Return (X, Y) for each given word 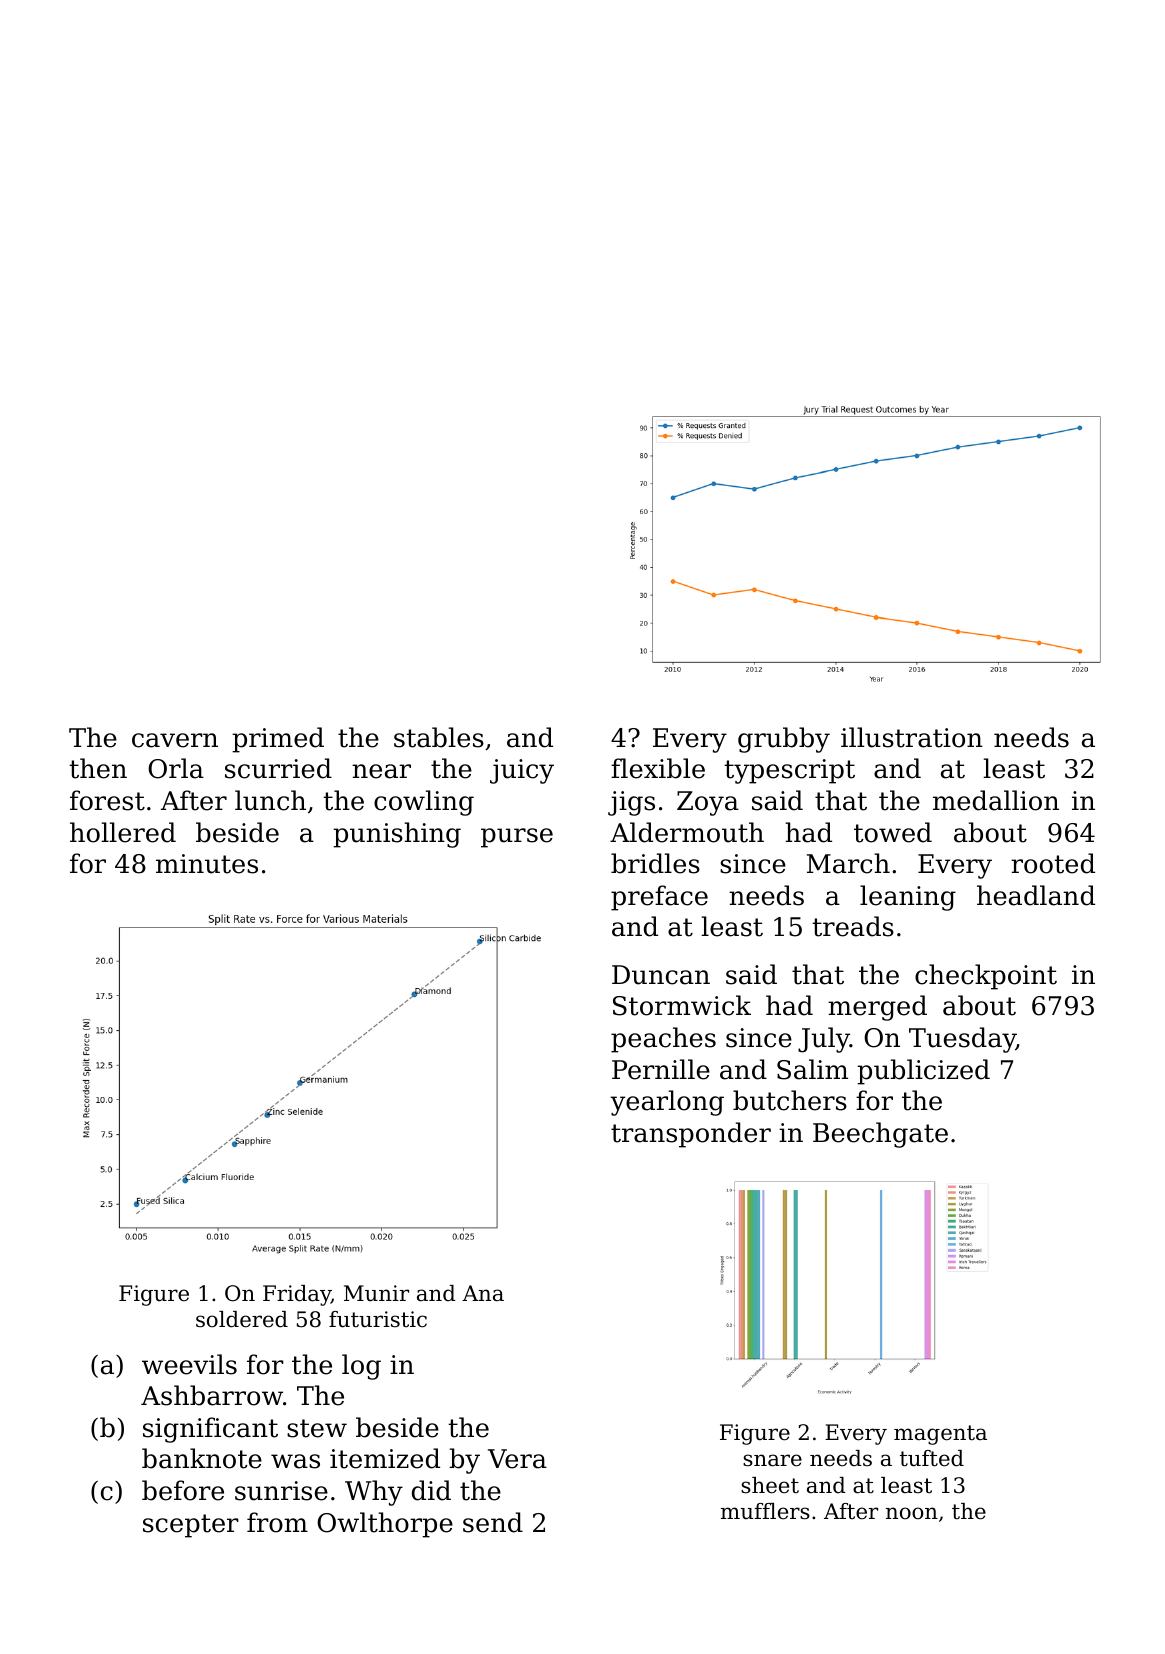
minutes (207, 864)
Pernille (661, 1069)
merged (877, 1008)
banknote (202, 1458)
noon (912, 1513)
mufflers (765, 1511)
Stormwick (682, 1005)
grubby (784, 740)
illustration (912, 737)
